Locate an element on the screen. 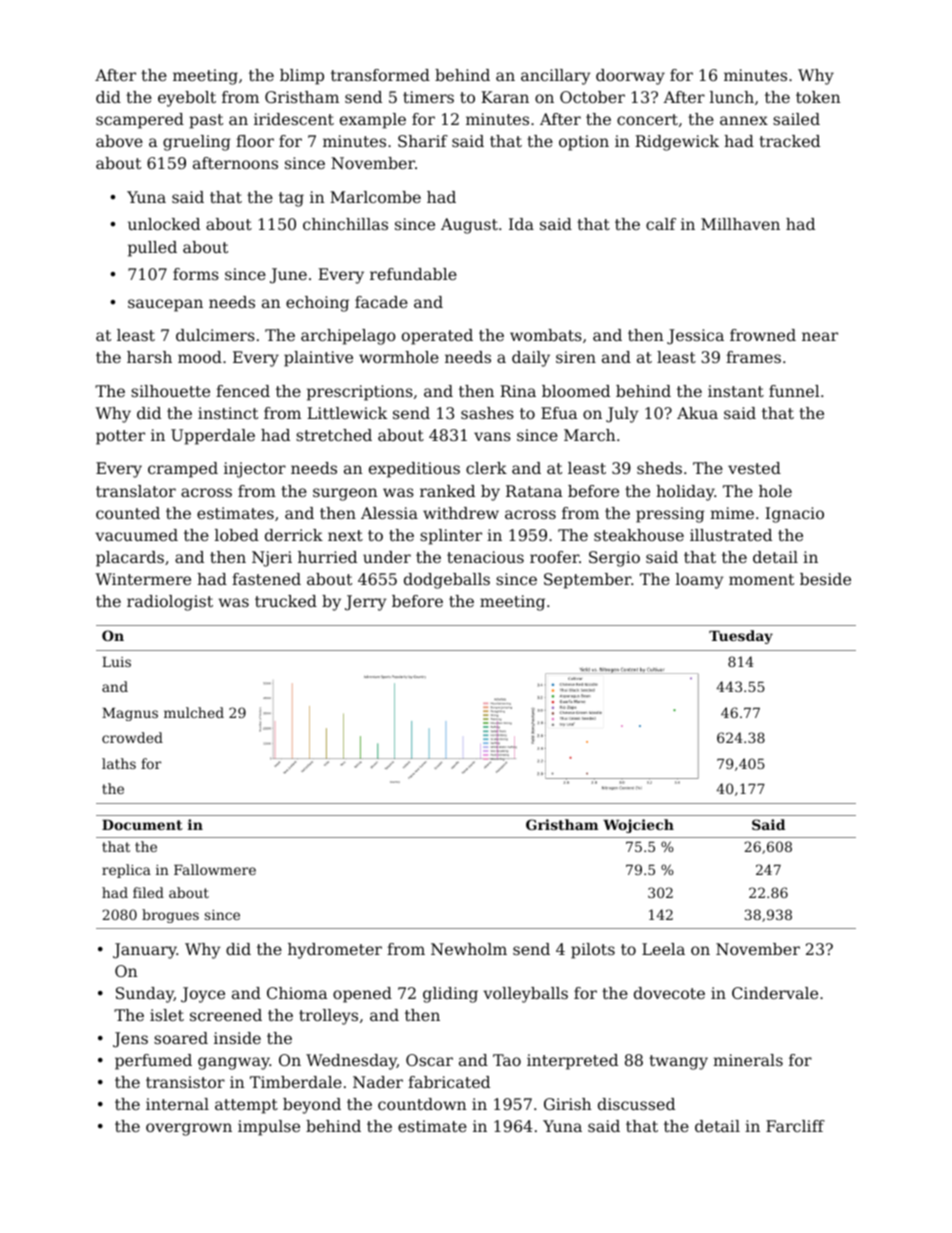 The height and width of the screenshot is (1233, 952). Alessia is located at coordinates (389, 513).
